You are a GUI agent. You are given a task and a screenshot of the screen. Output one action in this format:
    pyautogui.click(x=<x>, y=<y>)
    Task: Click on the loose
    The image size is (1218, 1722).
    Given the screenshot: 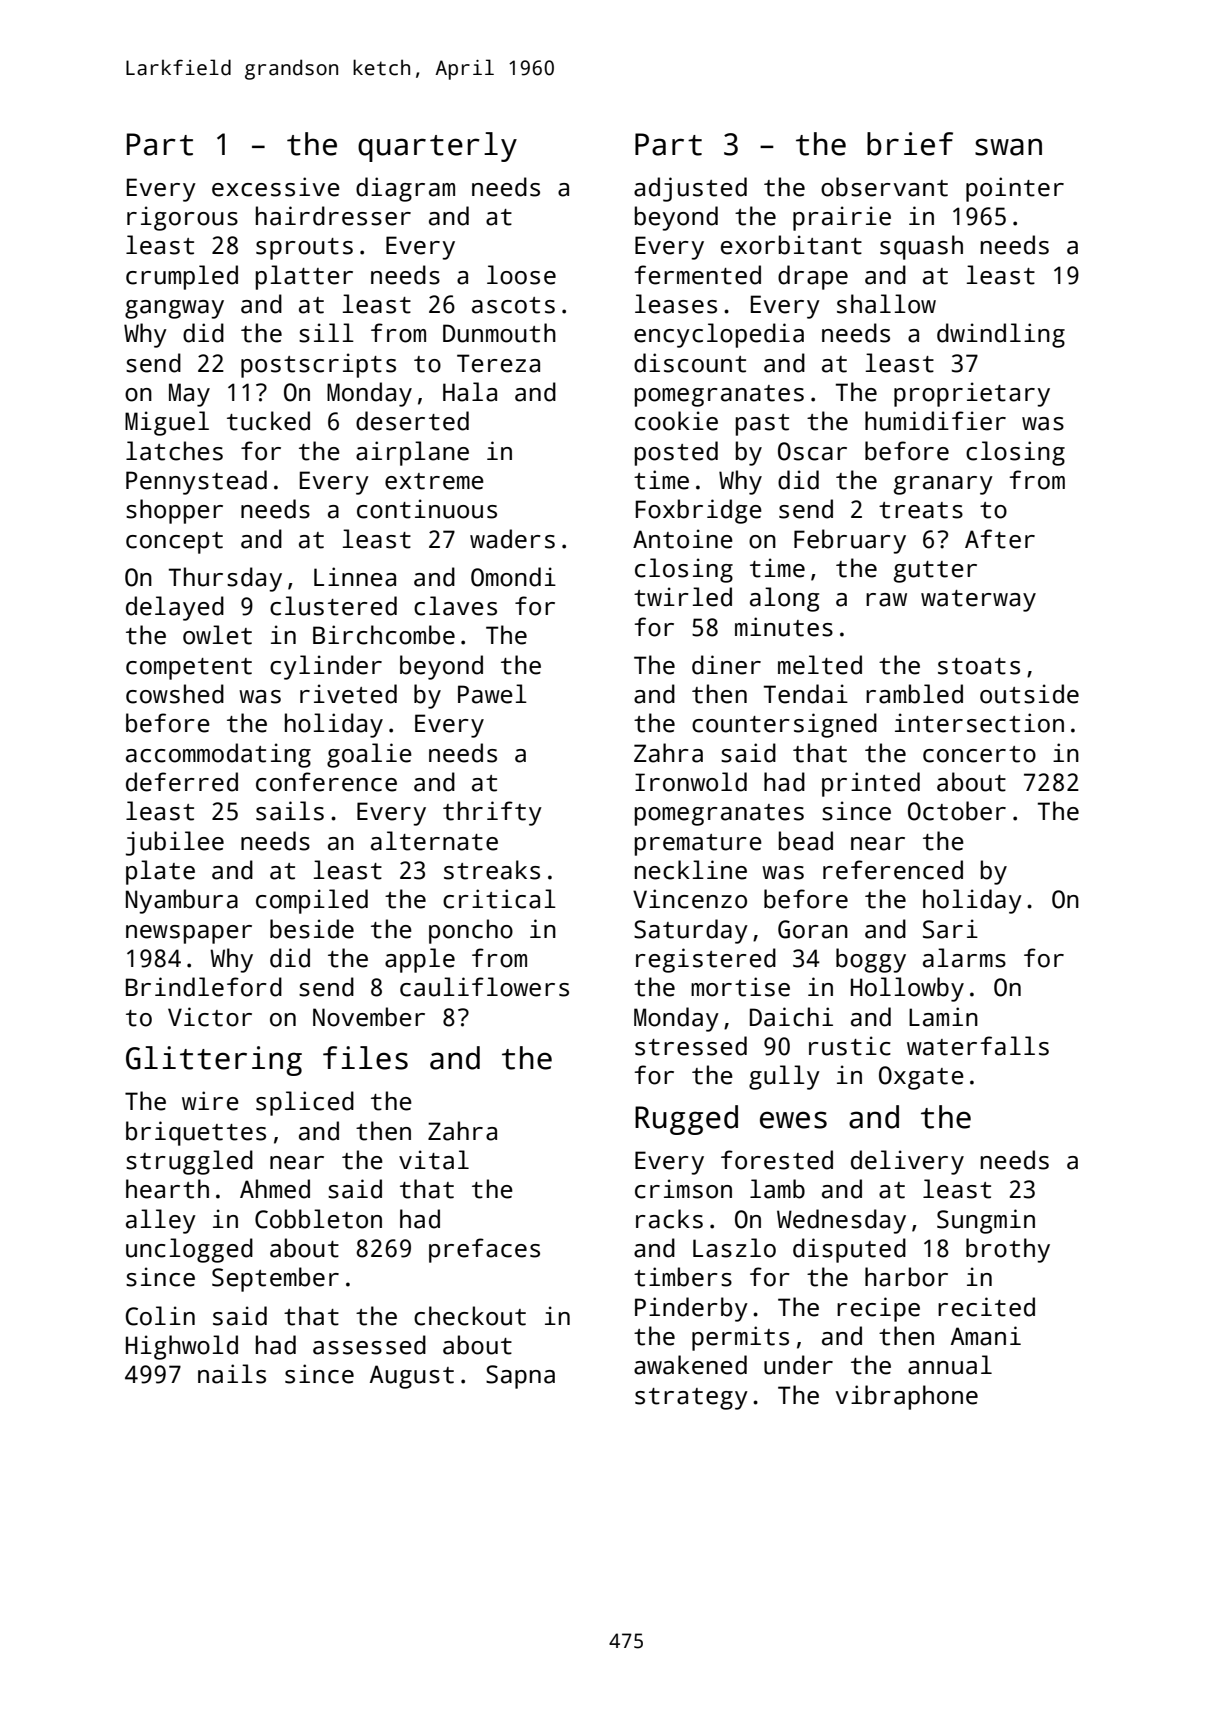 What is the action you would take?
    pyautogui.click(x=521, y=275)
